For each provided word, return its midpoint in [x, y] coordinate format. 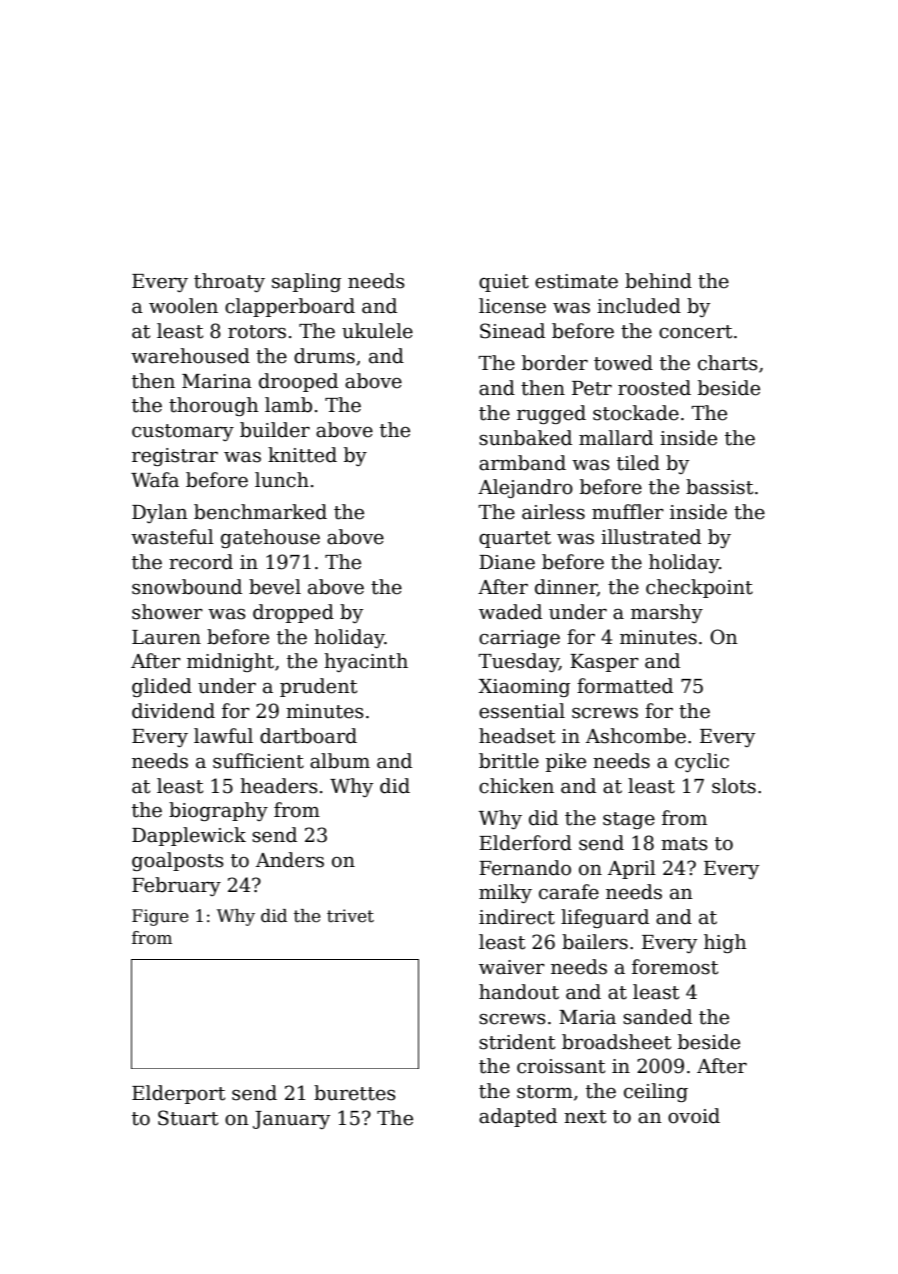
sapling [306, 282]
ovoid [694, 1116]
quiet [504, 283]
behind [658, 281]
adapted [518, 1117]
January [291, 1120]
